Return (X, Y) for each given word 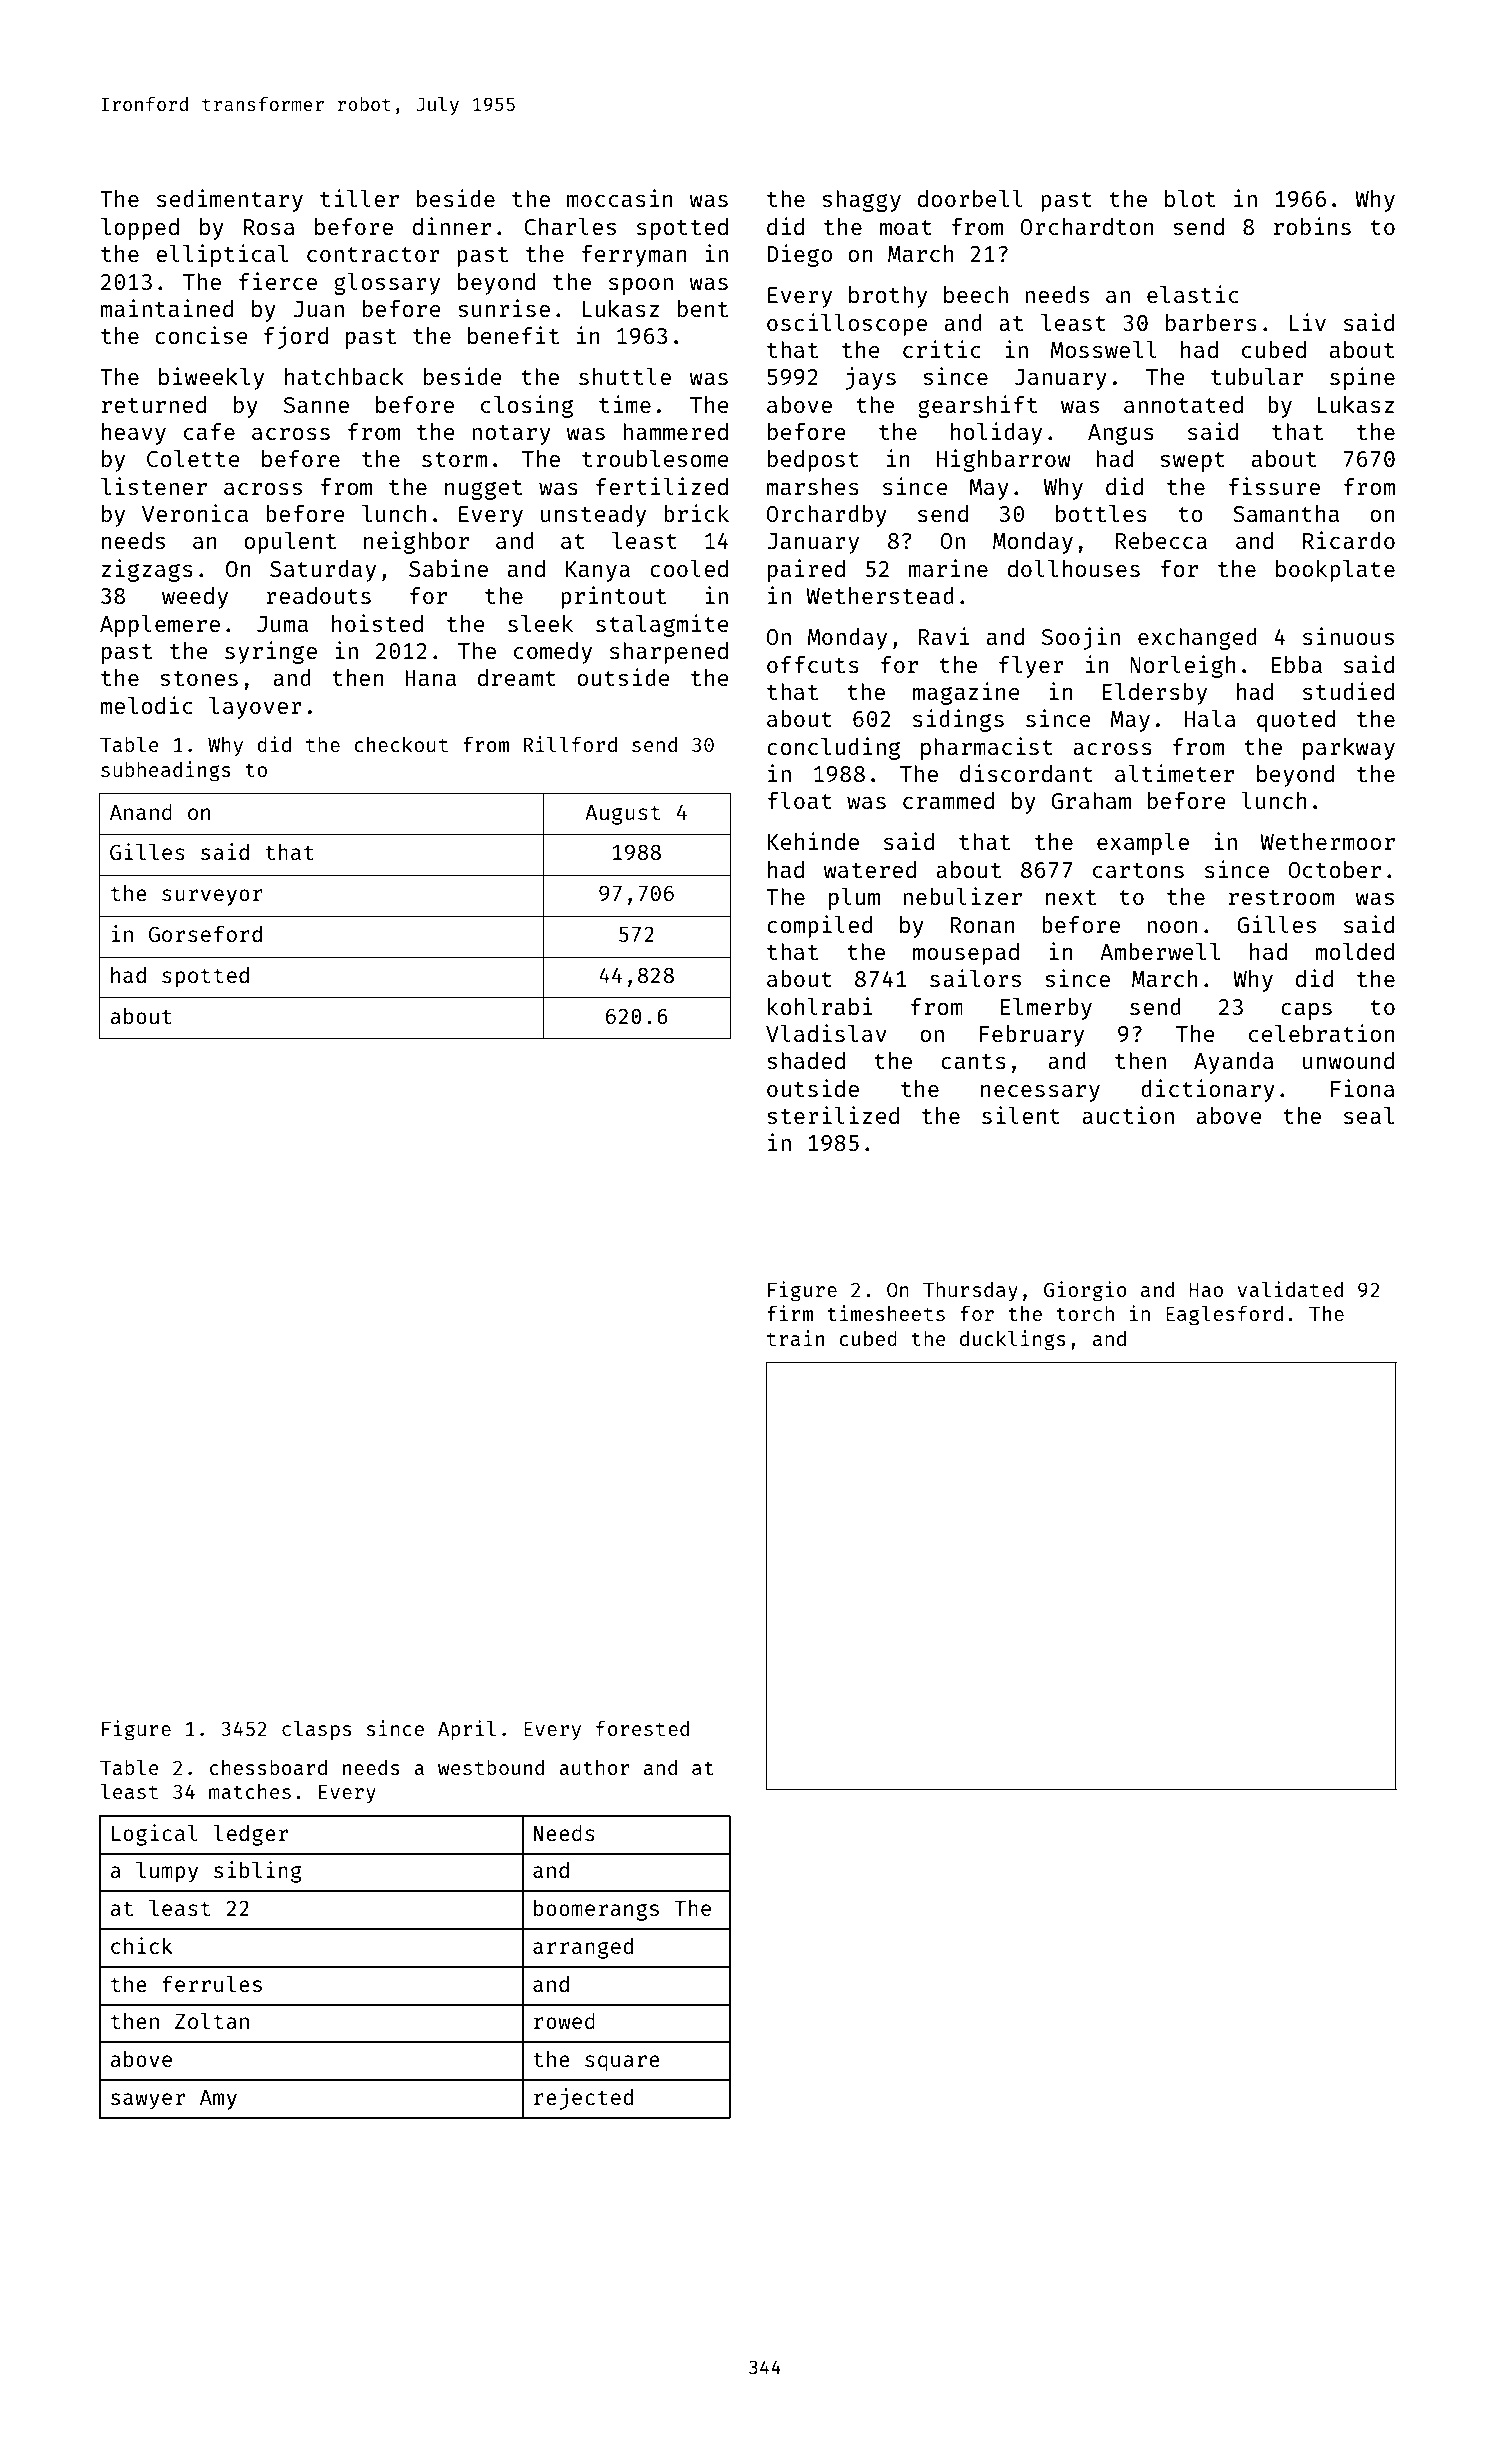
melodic (146, 705)
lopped (140, 229)
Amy (218, 2100)
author (594, 1767)
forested (642, 1728)
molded (1354, 951)
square (622, 2063)
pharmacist (987, 748)
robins (1312, 226)
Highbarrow (1004, 460)
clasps (316, 1730)
